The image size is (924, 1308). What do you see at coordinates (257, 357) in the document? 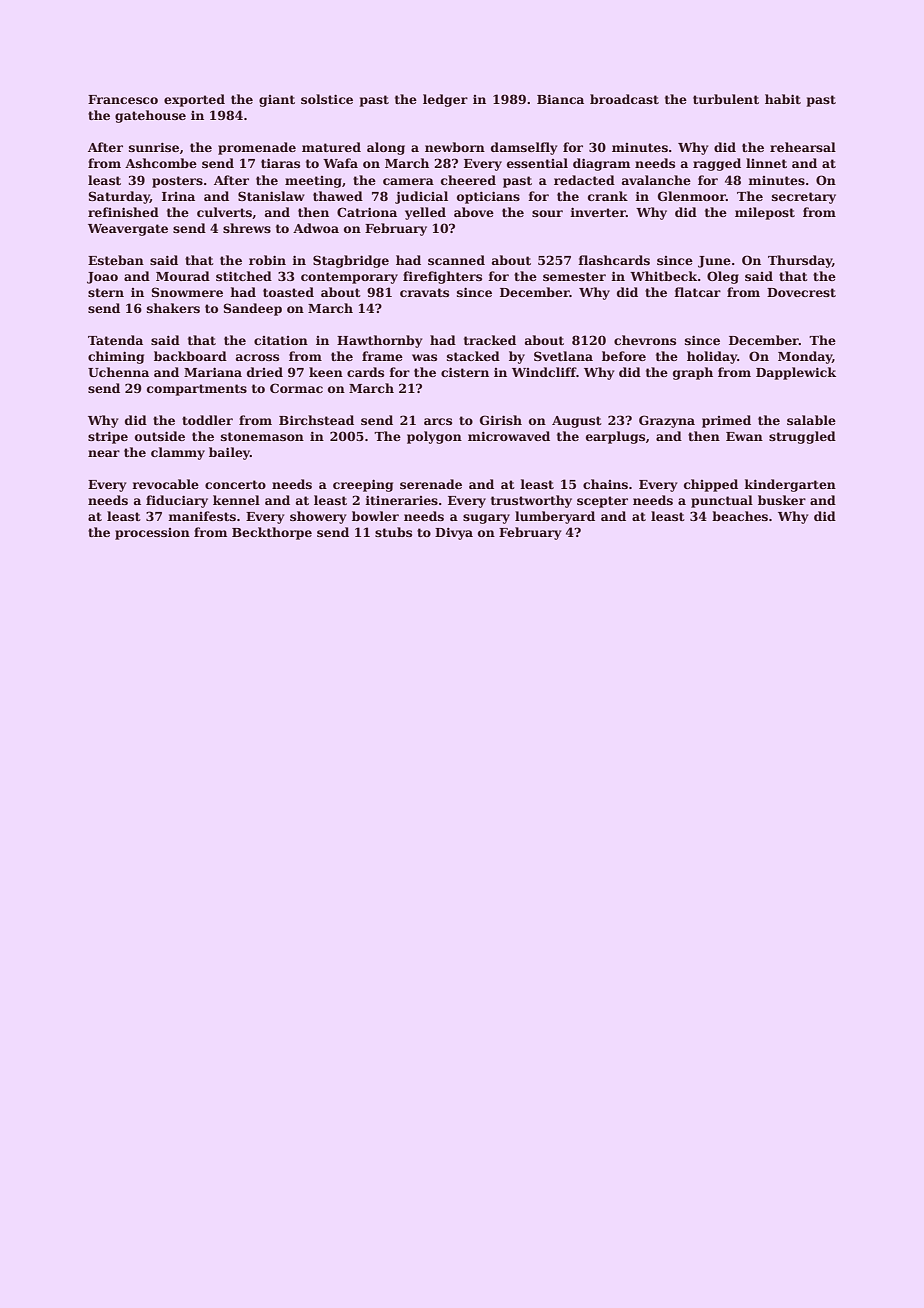
I see `across` at bounding box center [257, 357].
